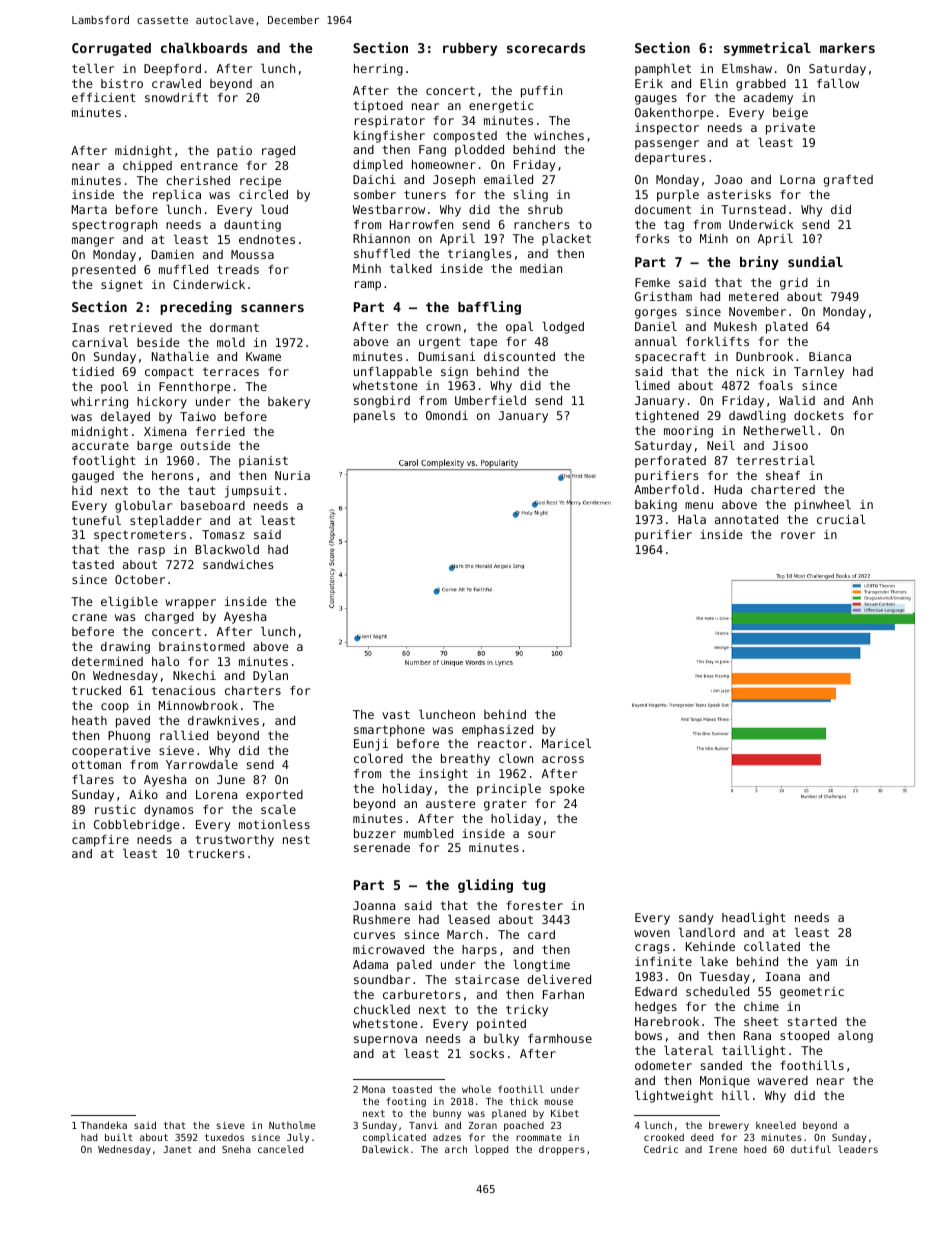 This screenshot has height=1233, width=952. What do you see at coordinates (202, 490) in the screenshot?
I see `taut` at bounding box center [202, 490].
